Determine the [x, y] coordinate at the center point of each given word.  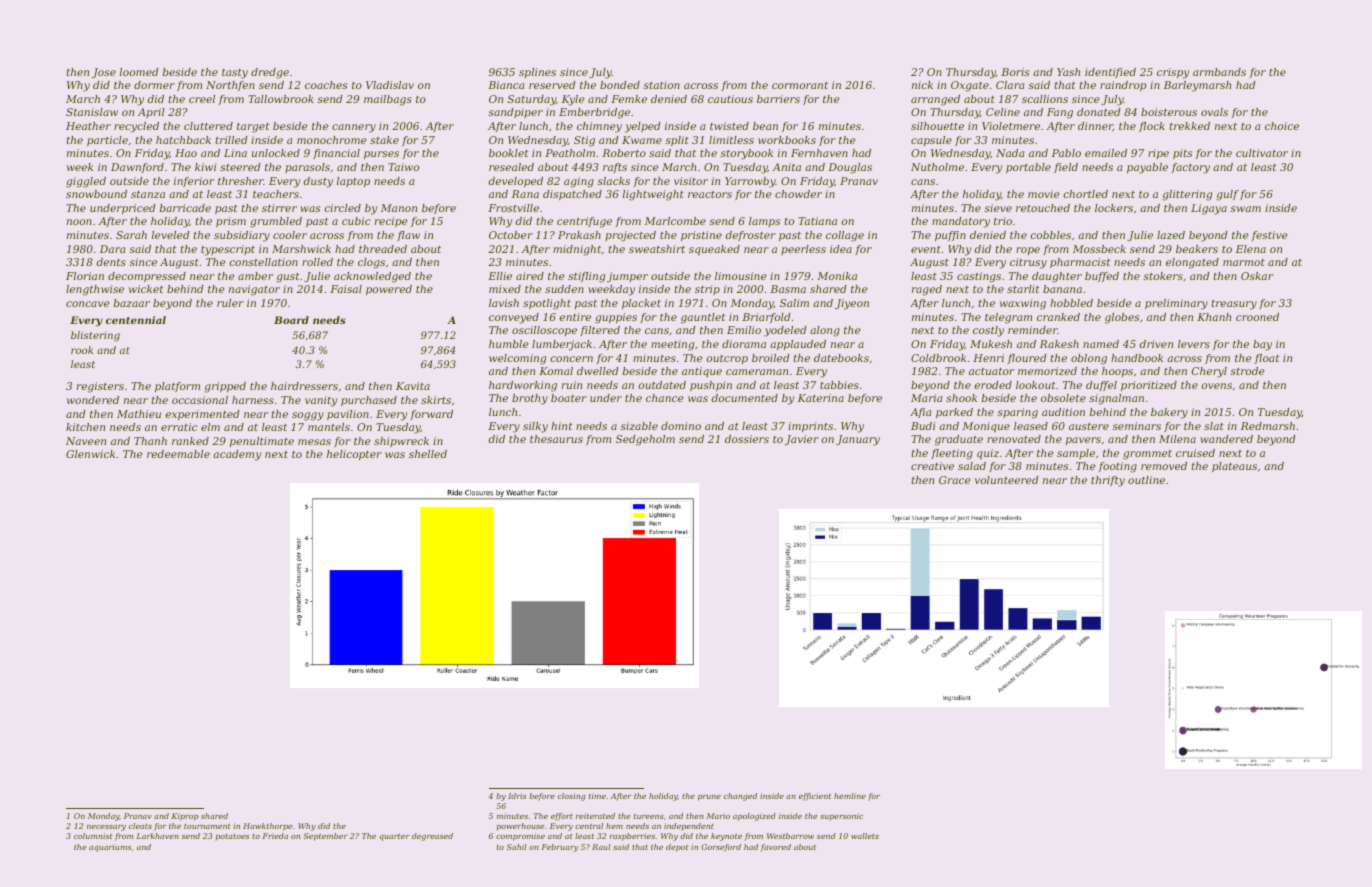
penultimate [262, 442]
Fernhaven [819, 153]
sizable [639, 426]
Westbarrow [790, 836]
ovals [1214, 112]
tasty [235, 74]
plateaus [1234, 467]
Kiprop [185, 817]
